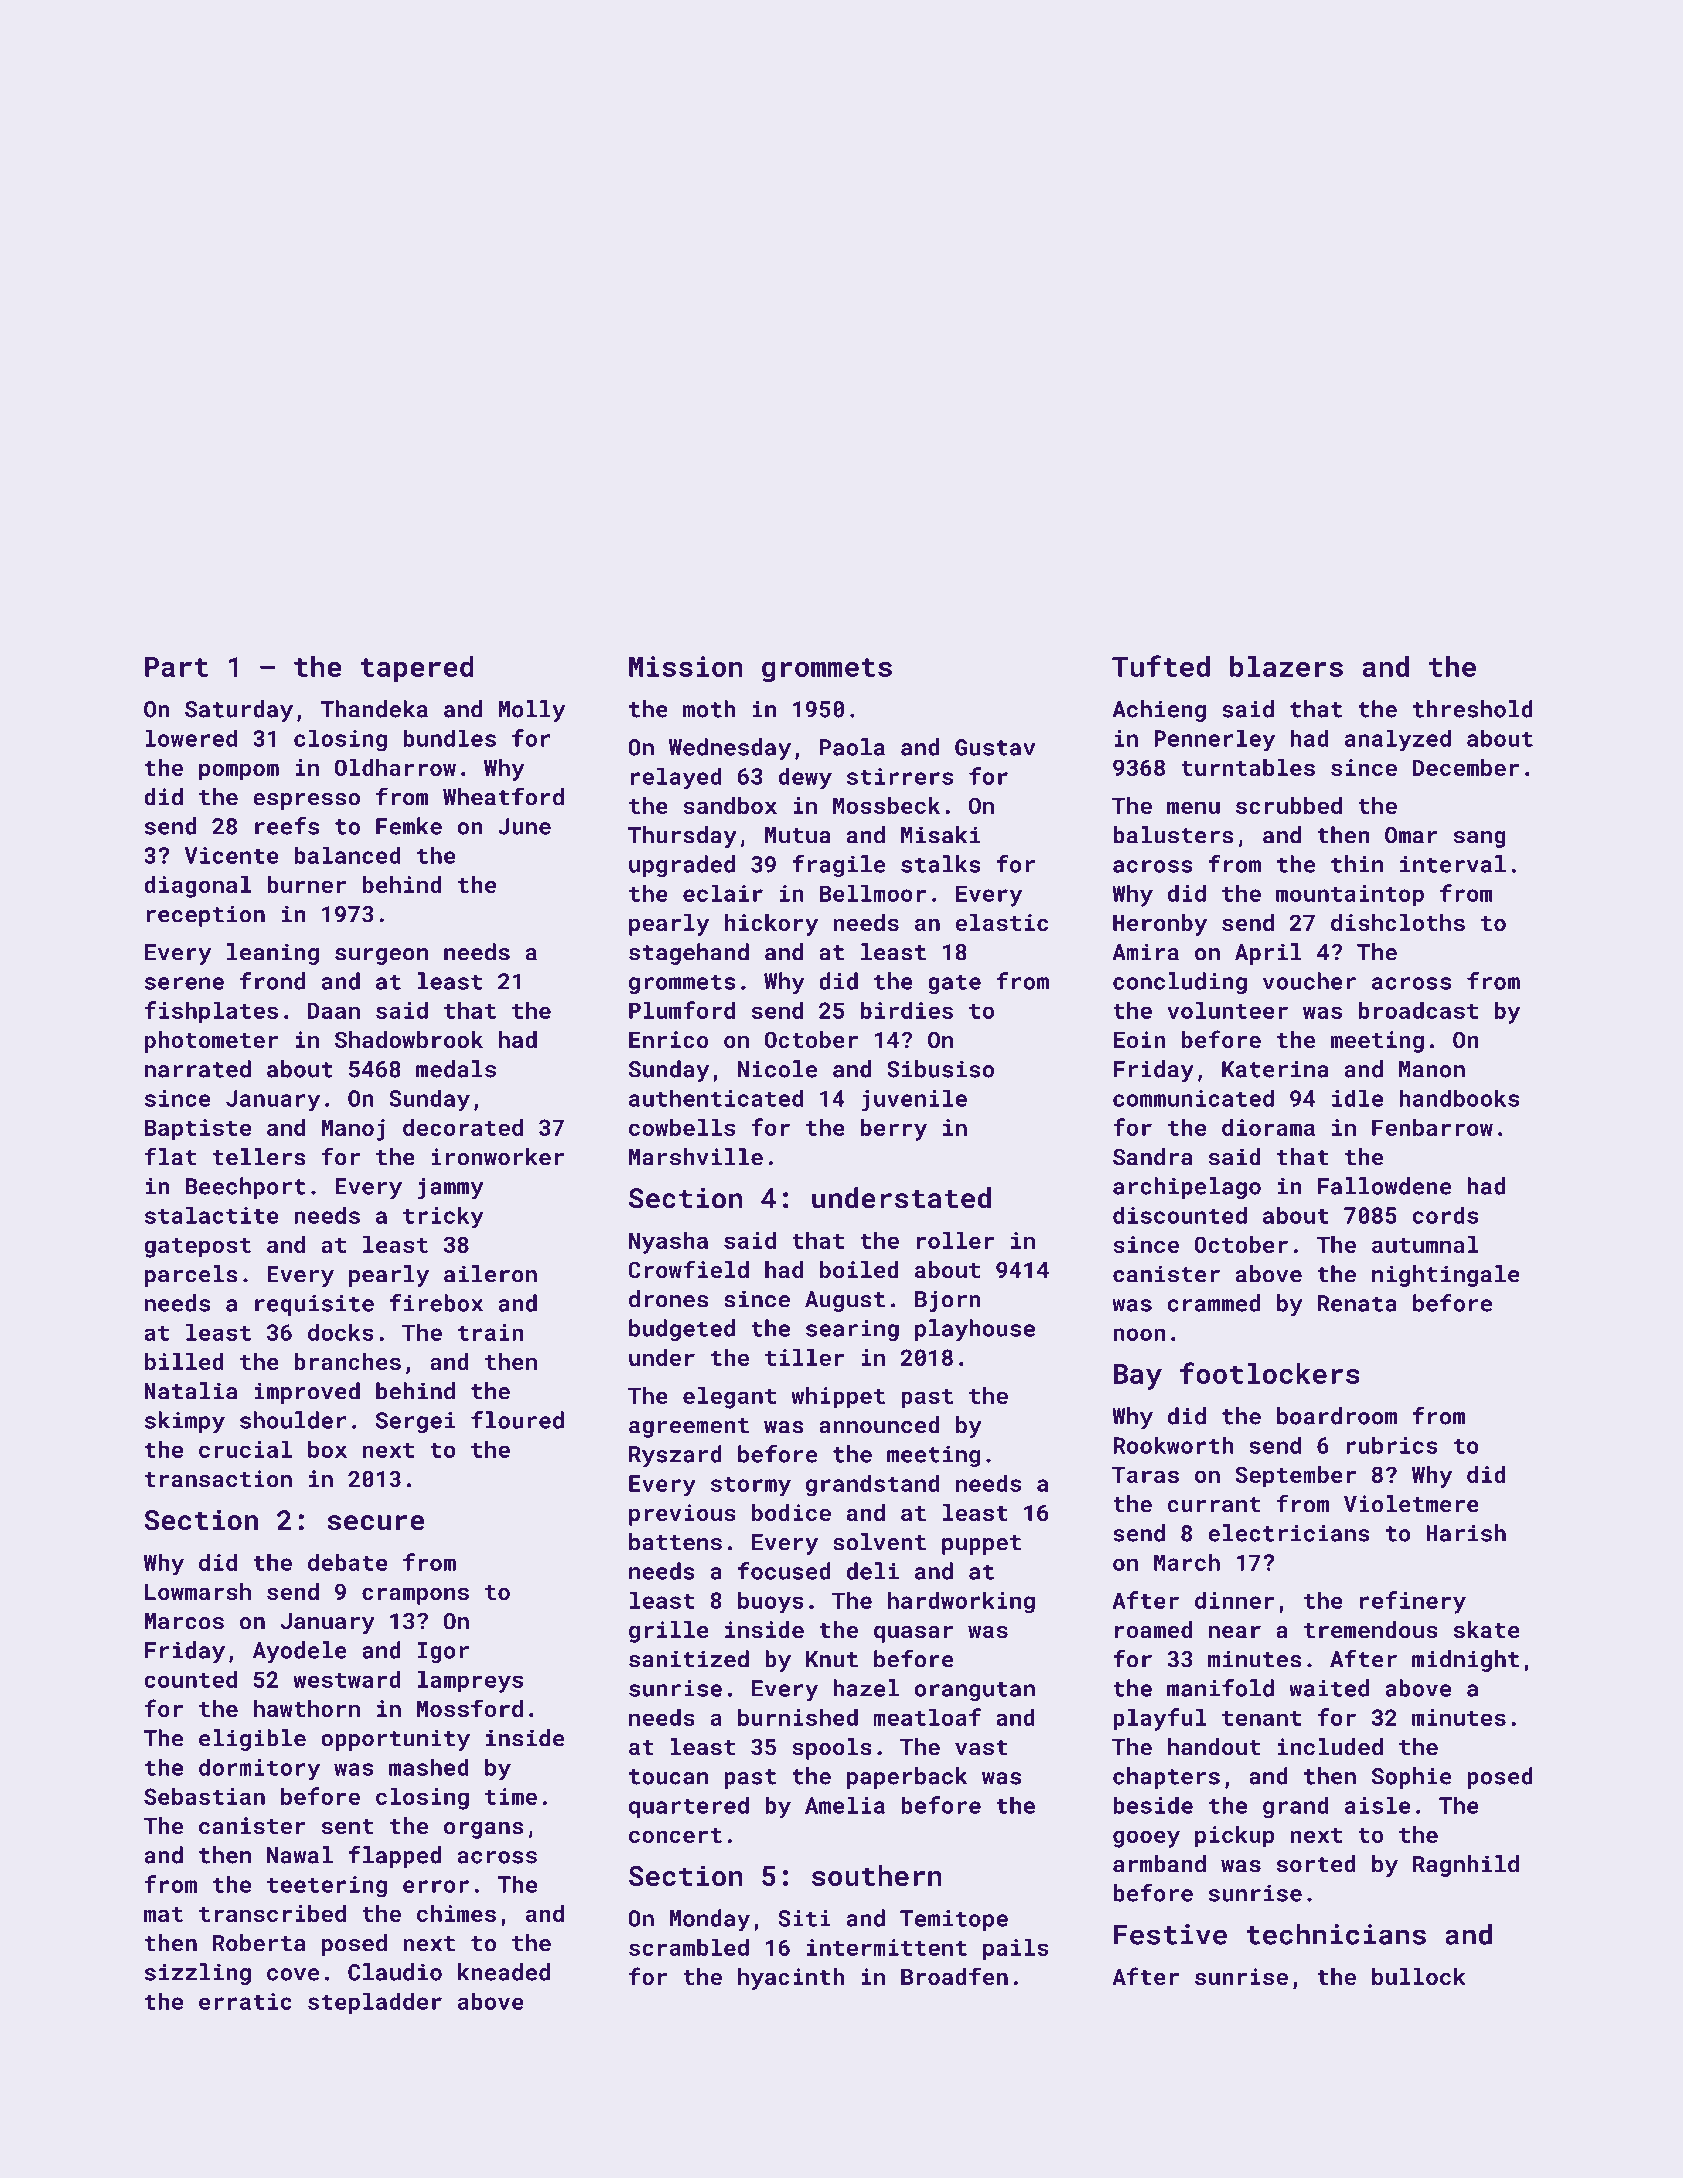  What do you see at coordinates (1412, 1778) in the page?
I see `Sophie` at bounding box center [1412, 1778].
